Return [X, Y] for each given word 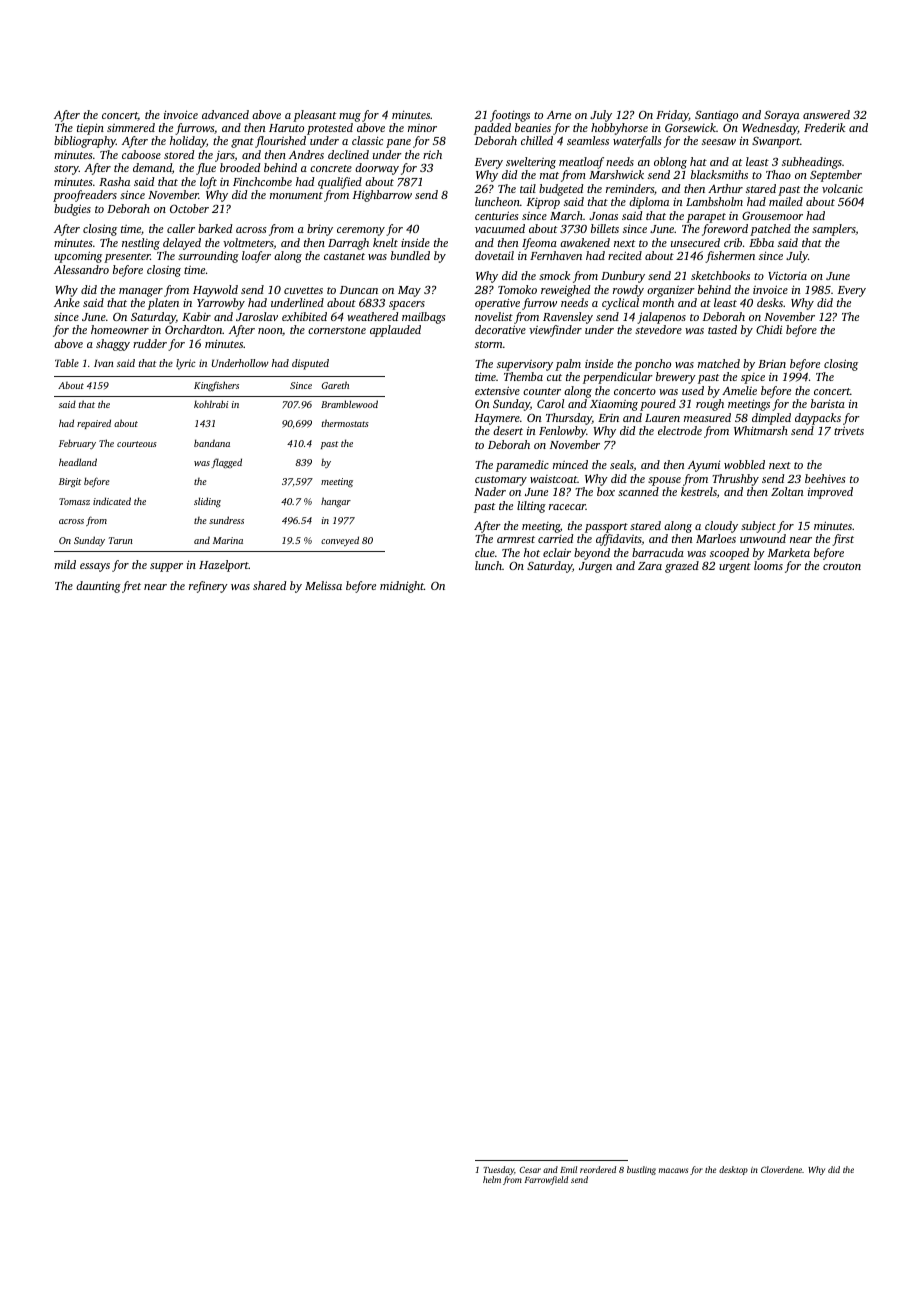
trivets [849, 430]
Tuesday [499, 1170]
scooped [729, 554]
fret [131, 587]
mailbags [424, 318]
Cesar [530, 1169]
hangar [336, 502]
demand [152, 167]
